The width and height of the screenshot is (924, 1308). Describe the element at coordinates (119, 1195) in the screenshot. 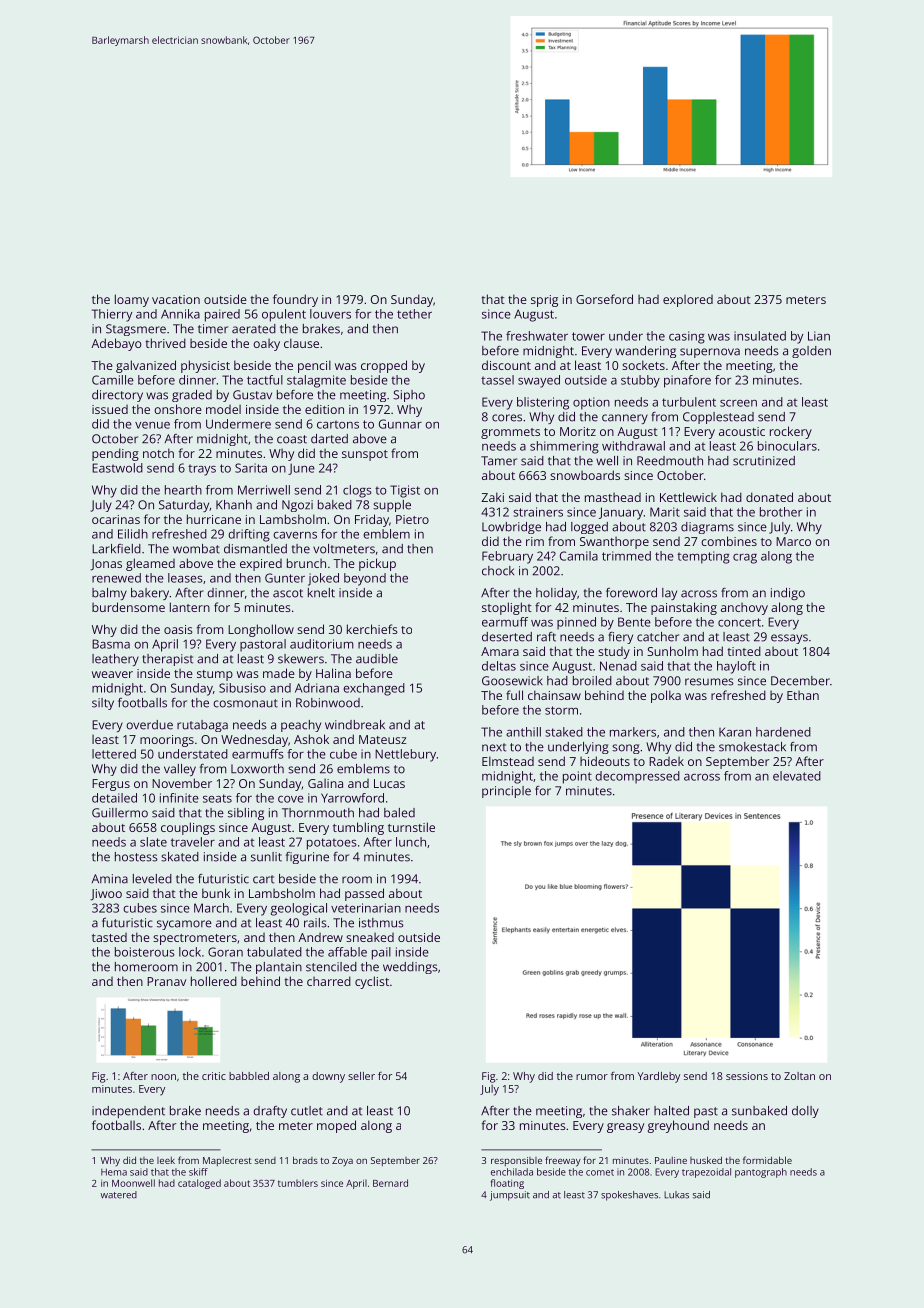

I see `watered` at that location.
